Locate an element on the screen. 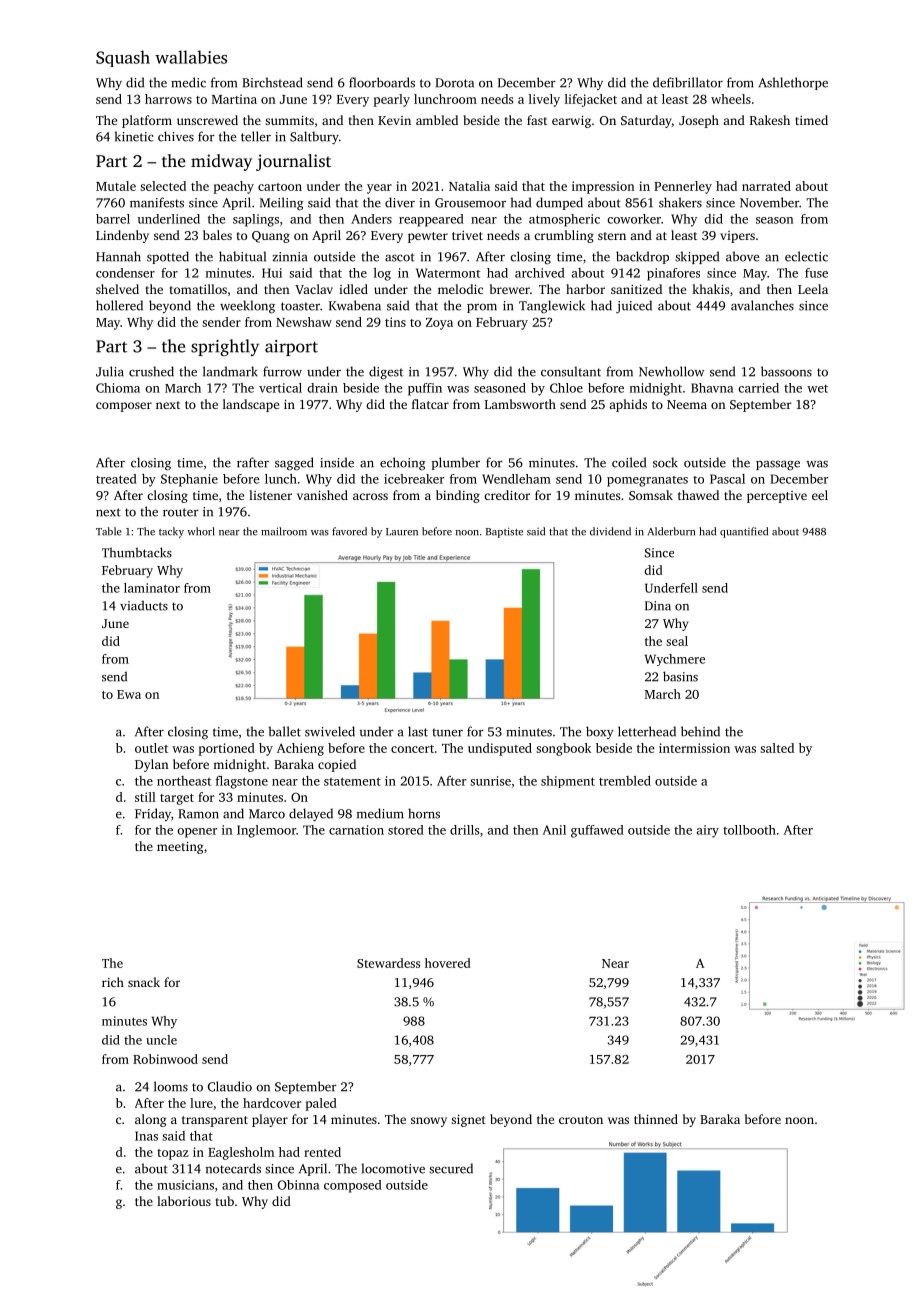 The height and width of the screenshot is (1308, 924). defibrillator is located at coordinates (688, 82).
